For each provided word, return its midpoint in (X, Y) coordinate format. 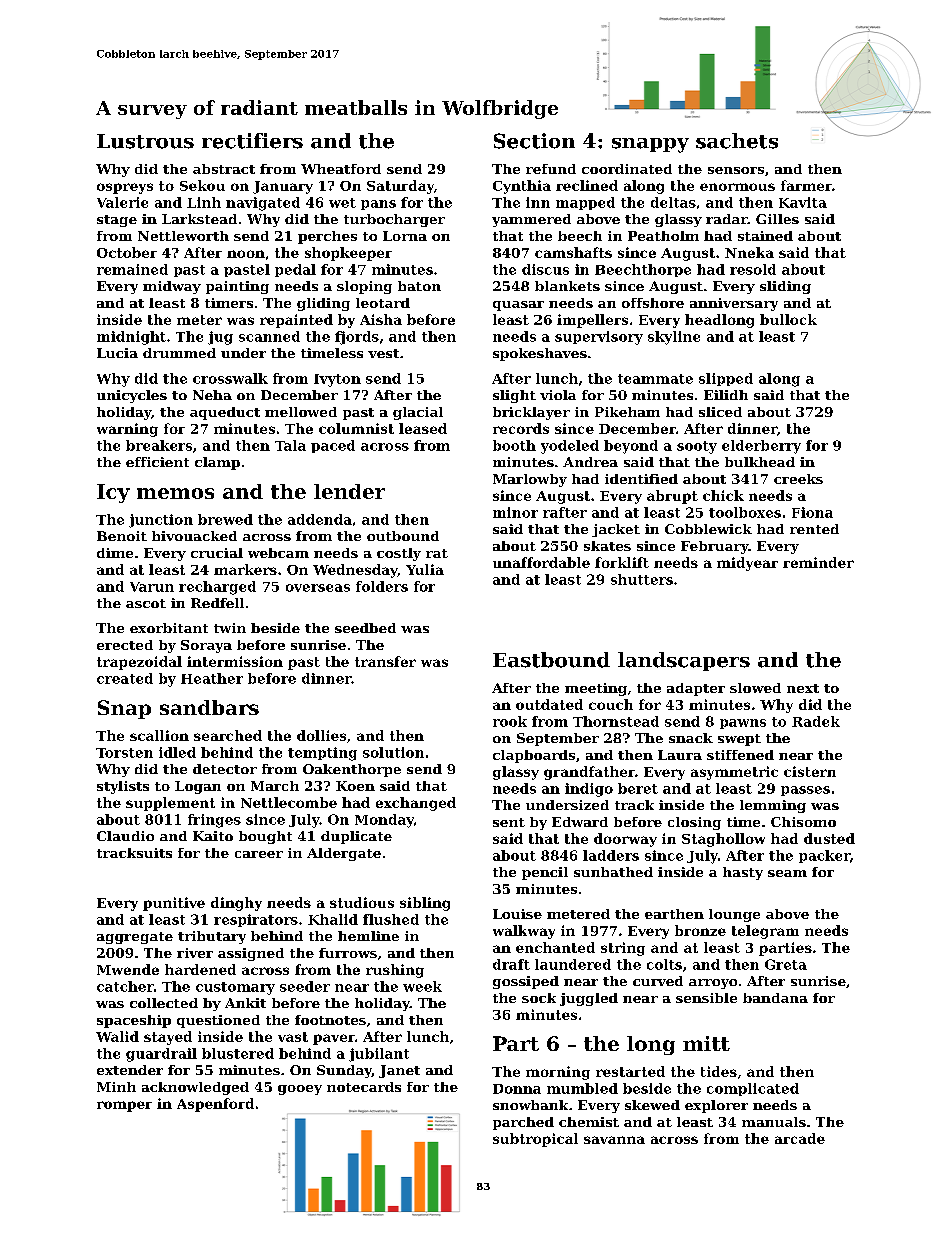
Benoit (122, 536)
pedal (295, 270)
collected (164, 1003)
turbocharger (394, 220)
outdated (549, 704)
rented (814, 529)
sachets (737, 141)
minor (515, 512)
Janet (399, 1071)
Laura (680, 755)
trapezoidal (139, 663)
